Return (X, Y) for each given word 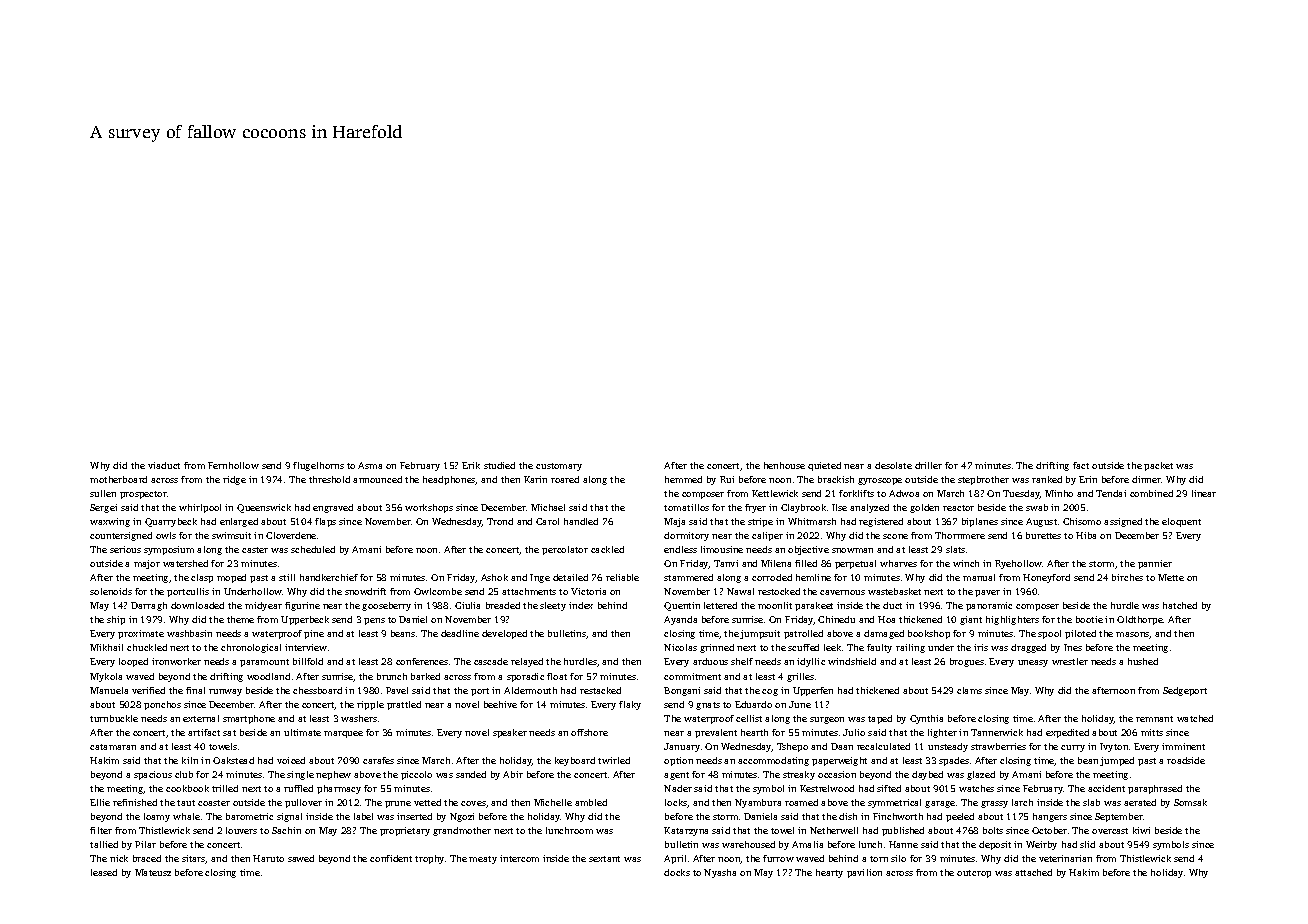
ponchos (162, 705)
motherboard (118, 479)
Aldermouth (530, 690)
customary (559, 467)
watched (1195, 718)
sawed (301, 858)
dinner (1146, 479)
